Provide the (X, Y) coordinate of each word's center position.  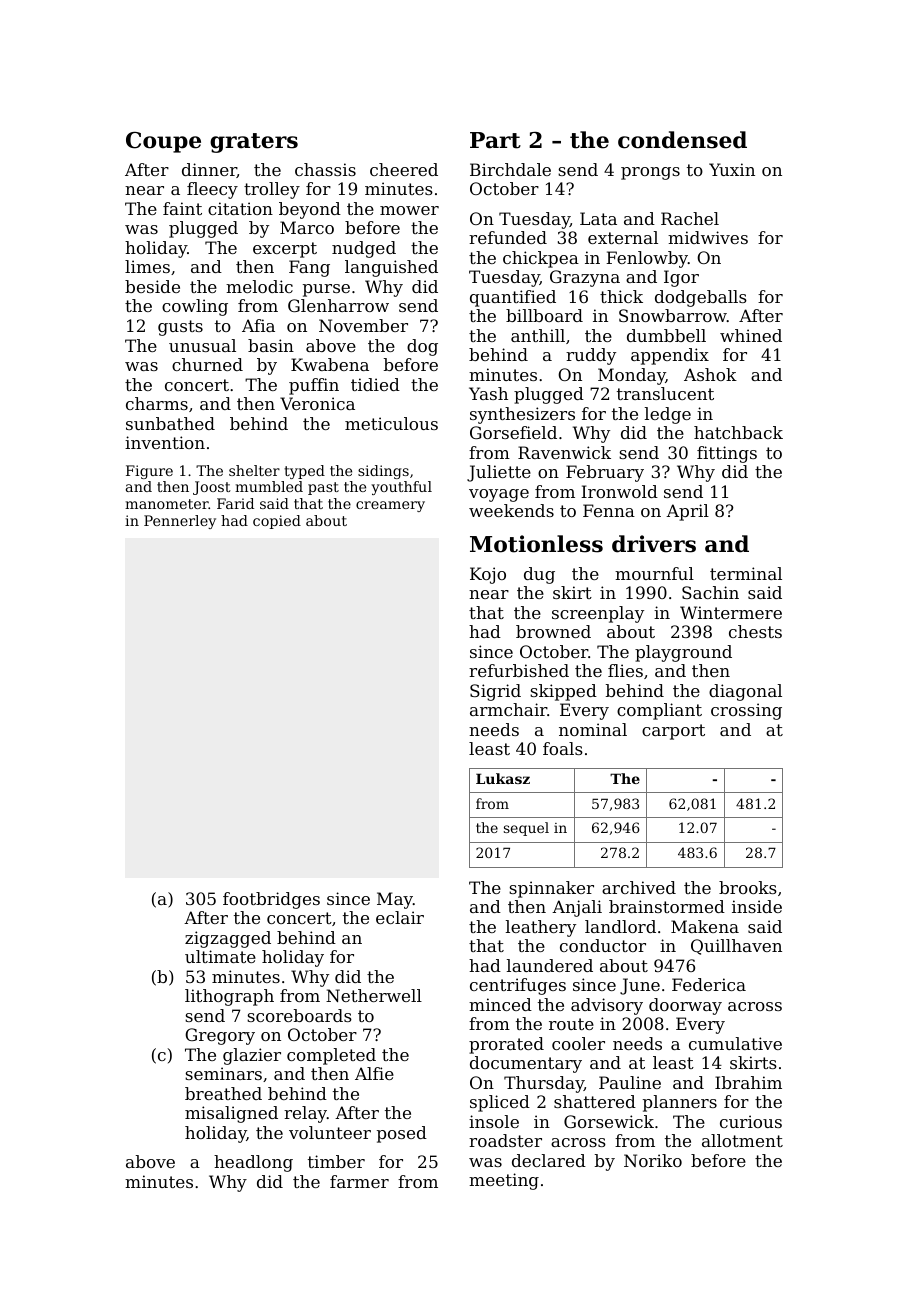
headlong (253, 1163)
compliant (659, 711)
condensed (682, 140)
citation (240, 208)
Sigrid (495, 692)
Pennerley (180, 522)
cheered (404, 169)
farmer (359, 1181)
